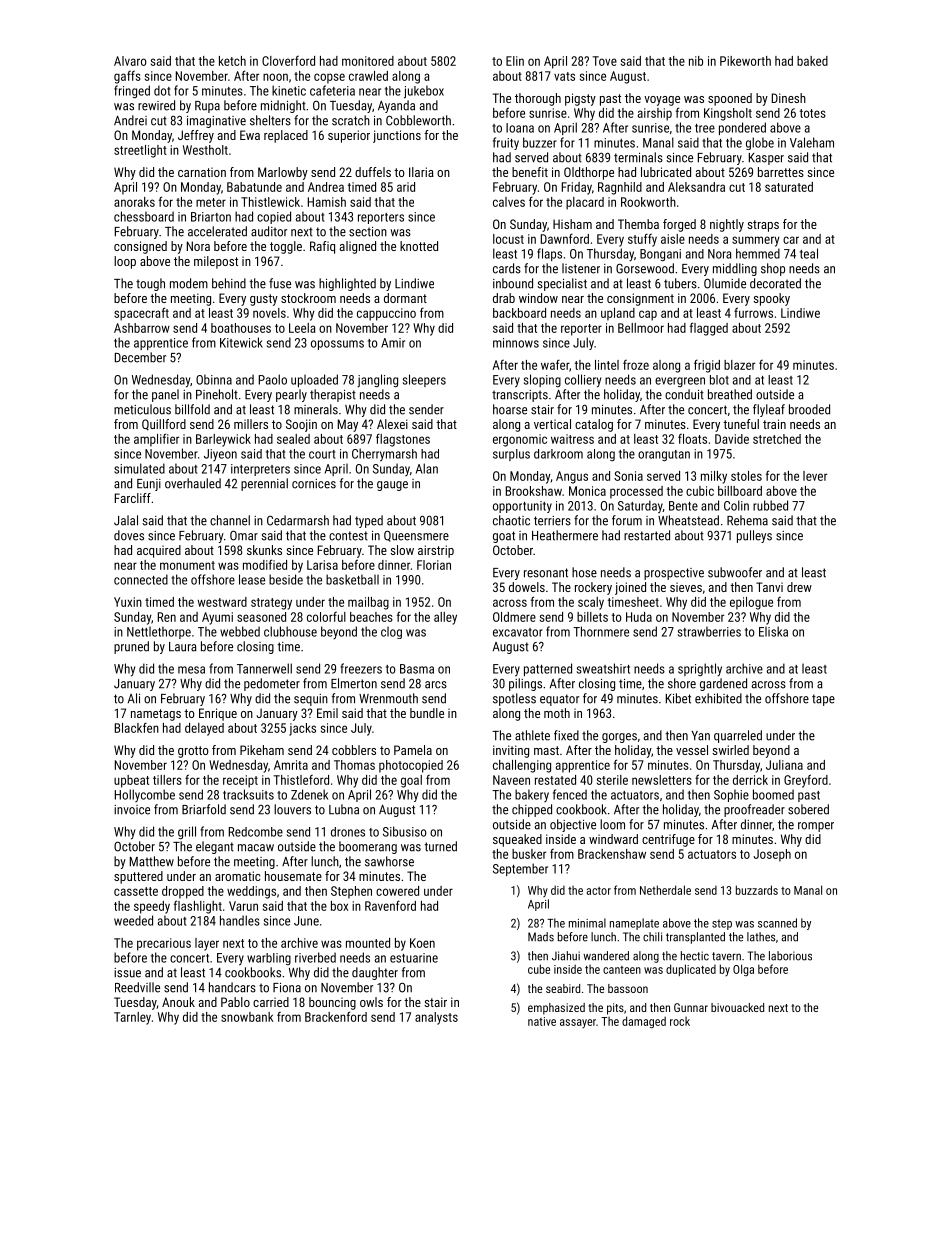 Image resolution: width=952 pixels, height=1233 pixels. What do you see at coordinates (513, 283) in the screenshot?
I see `inbound` at bounding box center [513, 283].
